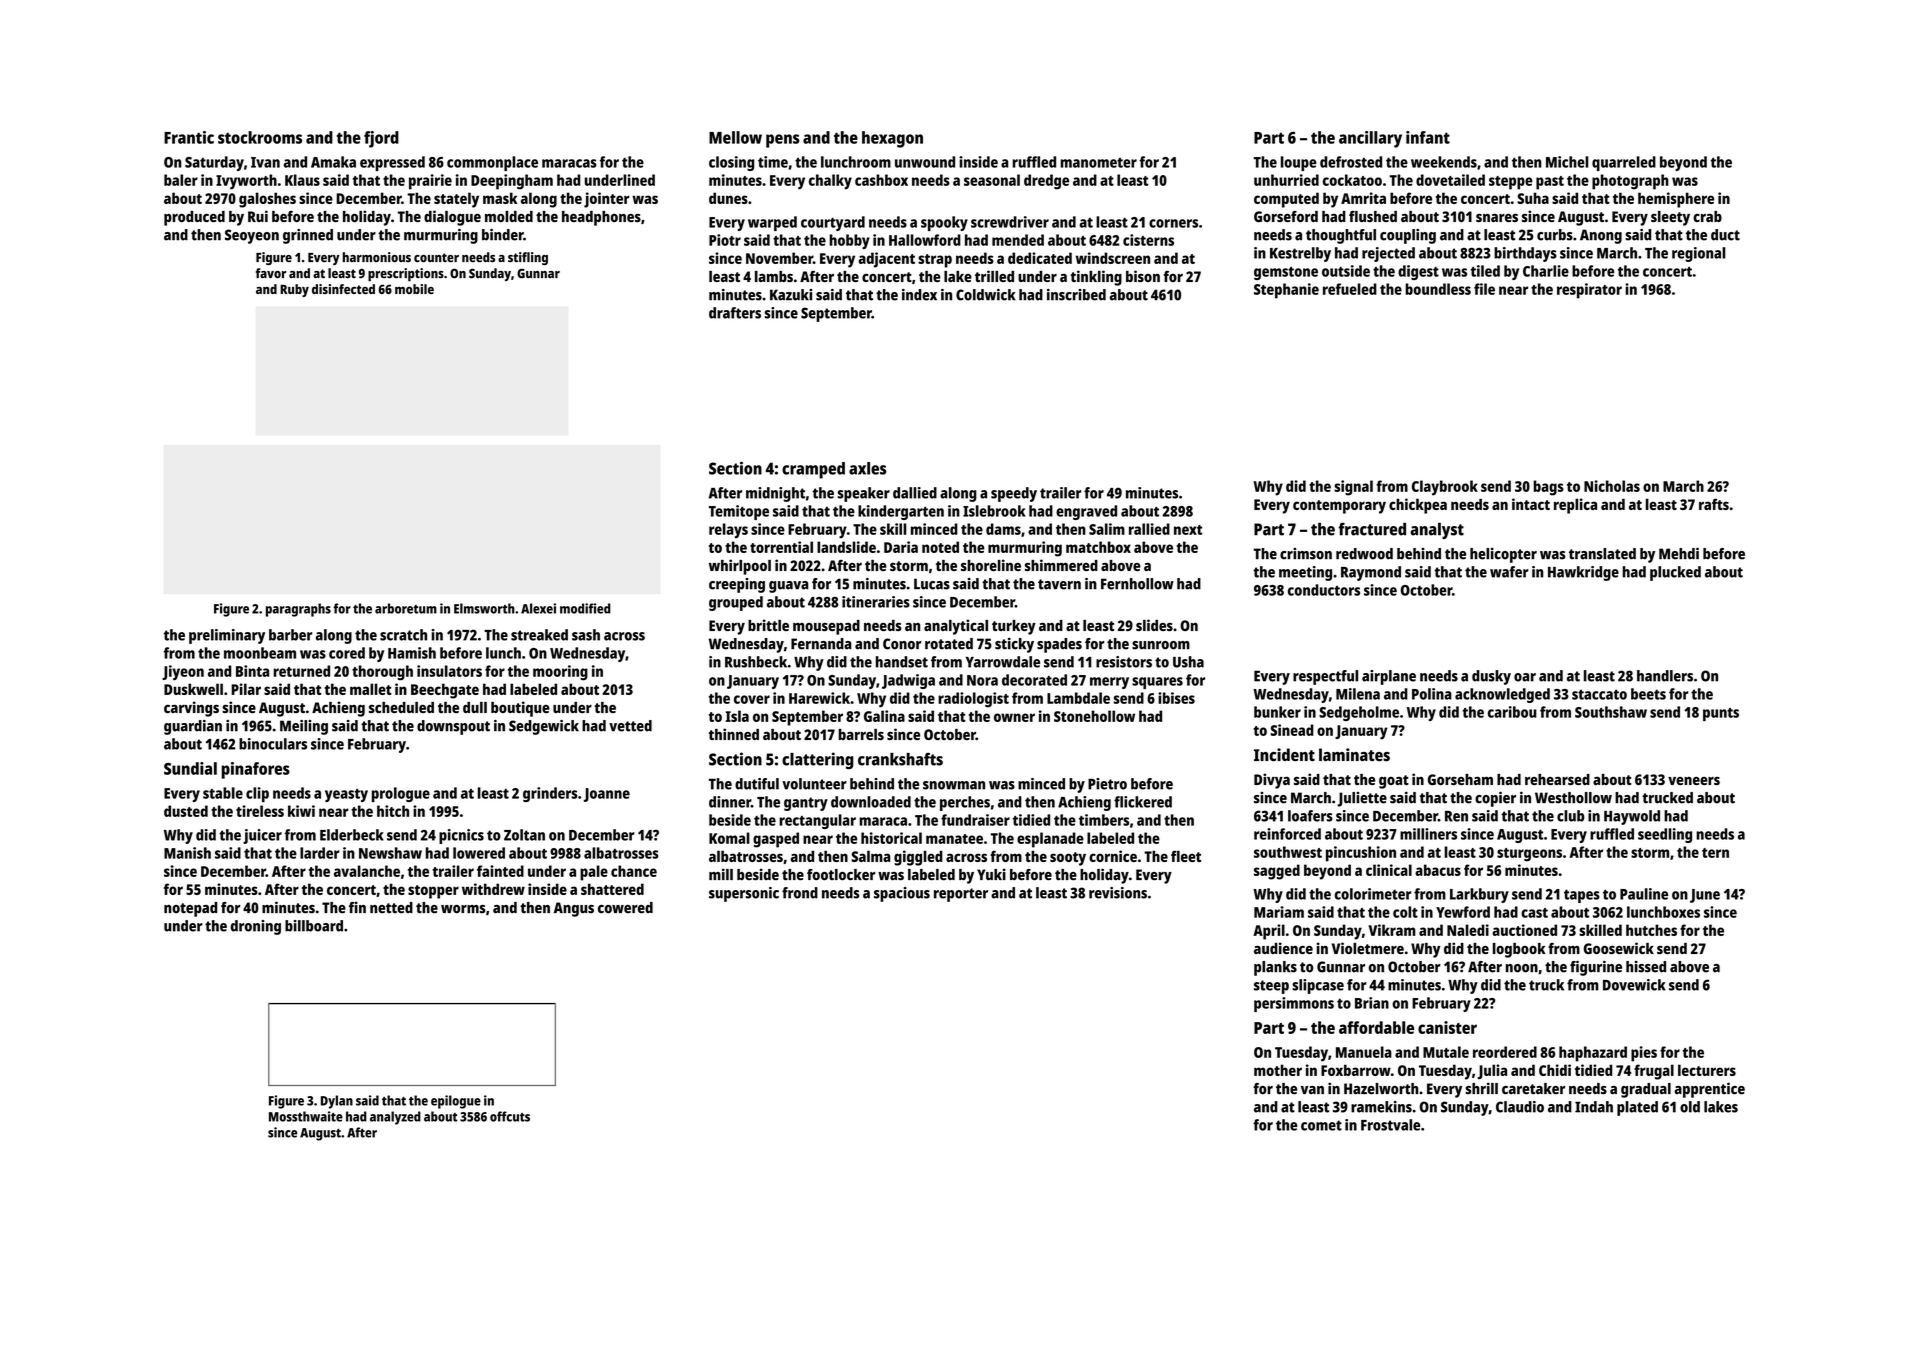 This screenshot has width=1914, height=1353. I want to click on paragraphs, so click(298, 610).
